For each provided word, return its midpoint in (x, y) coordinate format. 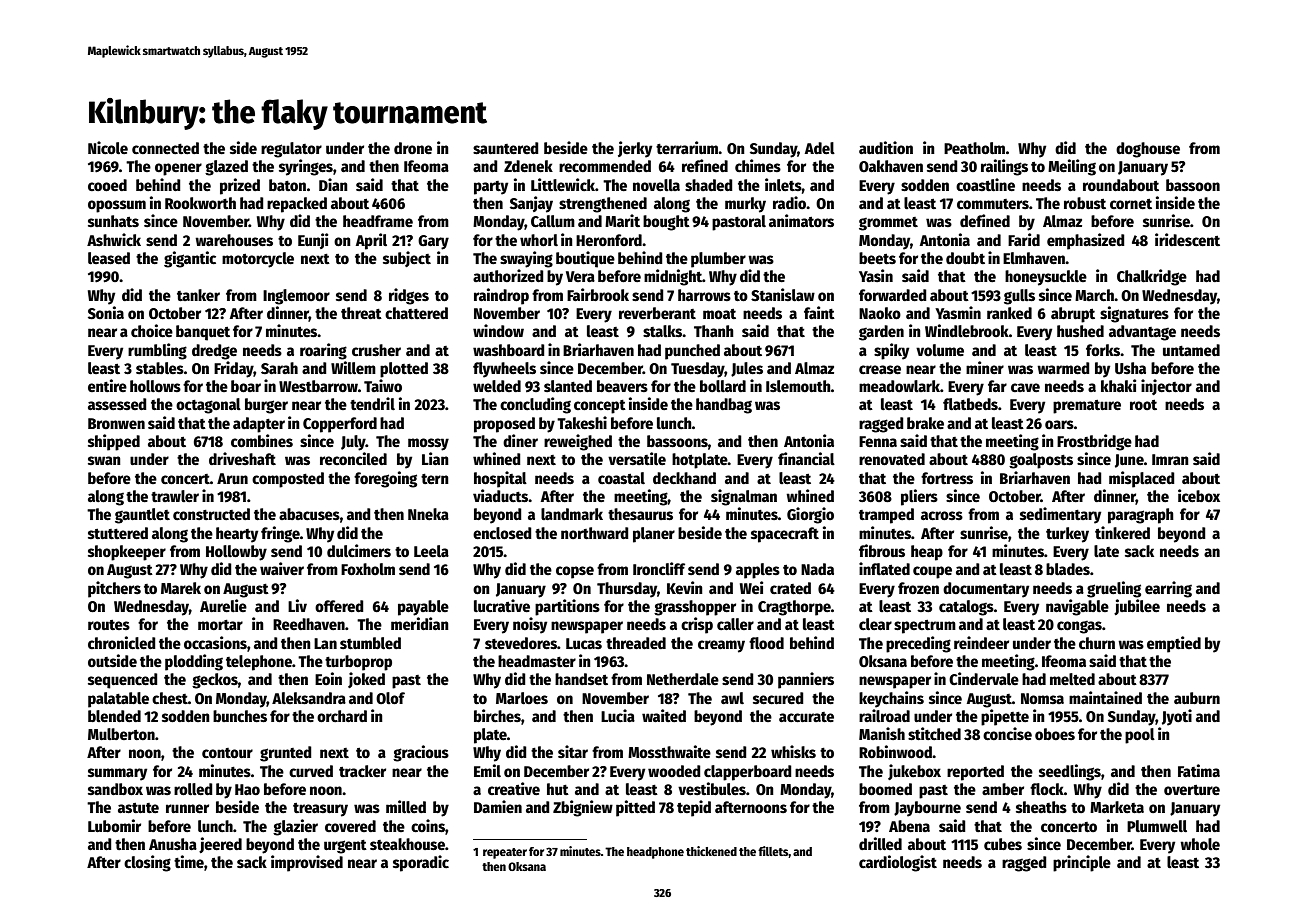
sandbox (115, 789)
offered (339, 606)
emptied (1174, 644)
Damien (498, 806)
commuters (993, 204)
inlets (783, 184)
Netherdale (683, 679)
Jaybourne (927, 809)
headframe (378, 221)
